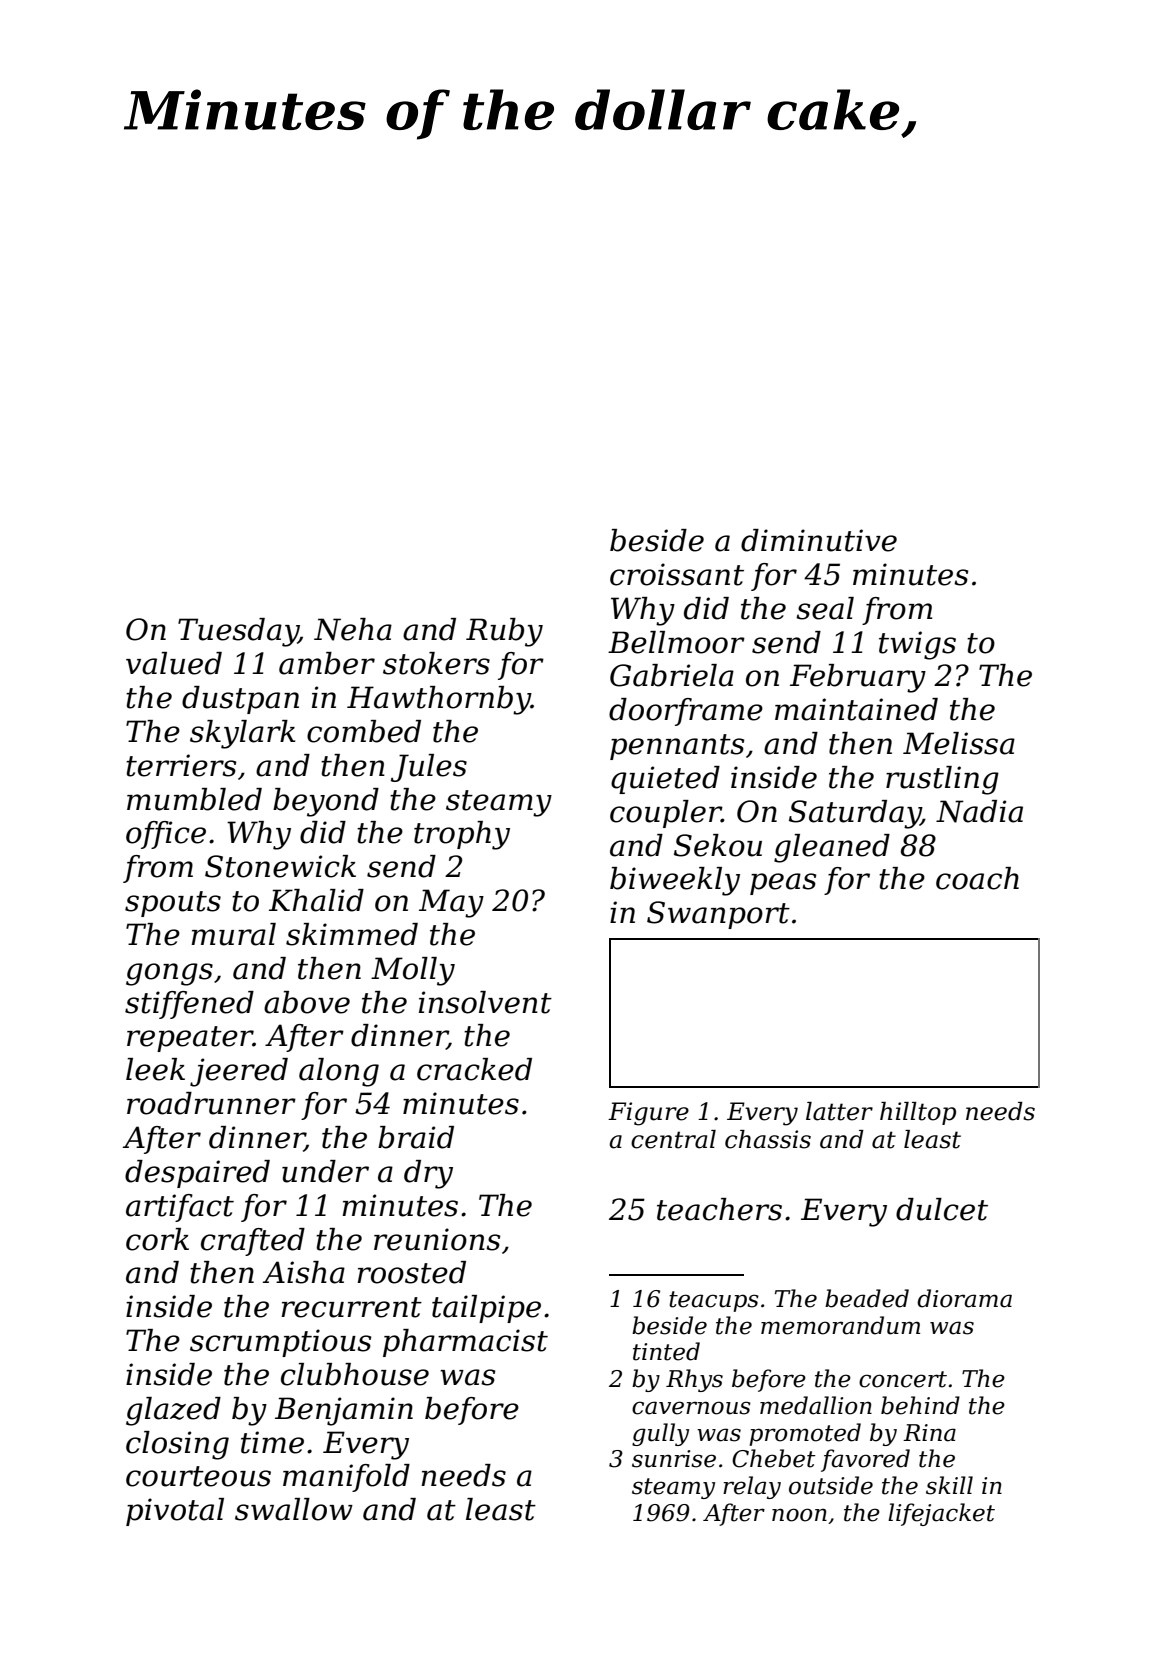 The image size is (1165, 1654). Describe the element at coordinates (677, 574) in the page. I see `croissant` at that location.
